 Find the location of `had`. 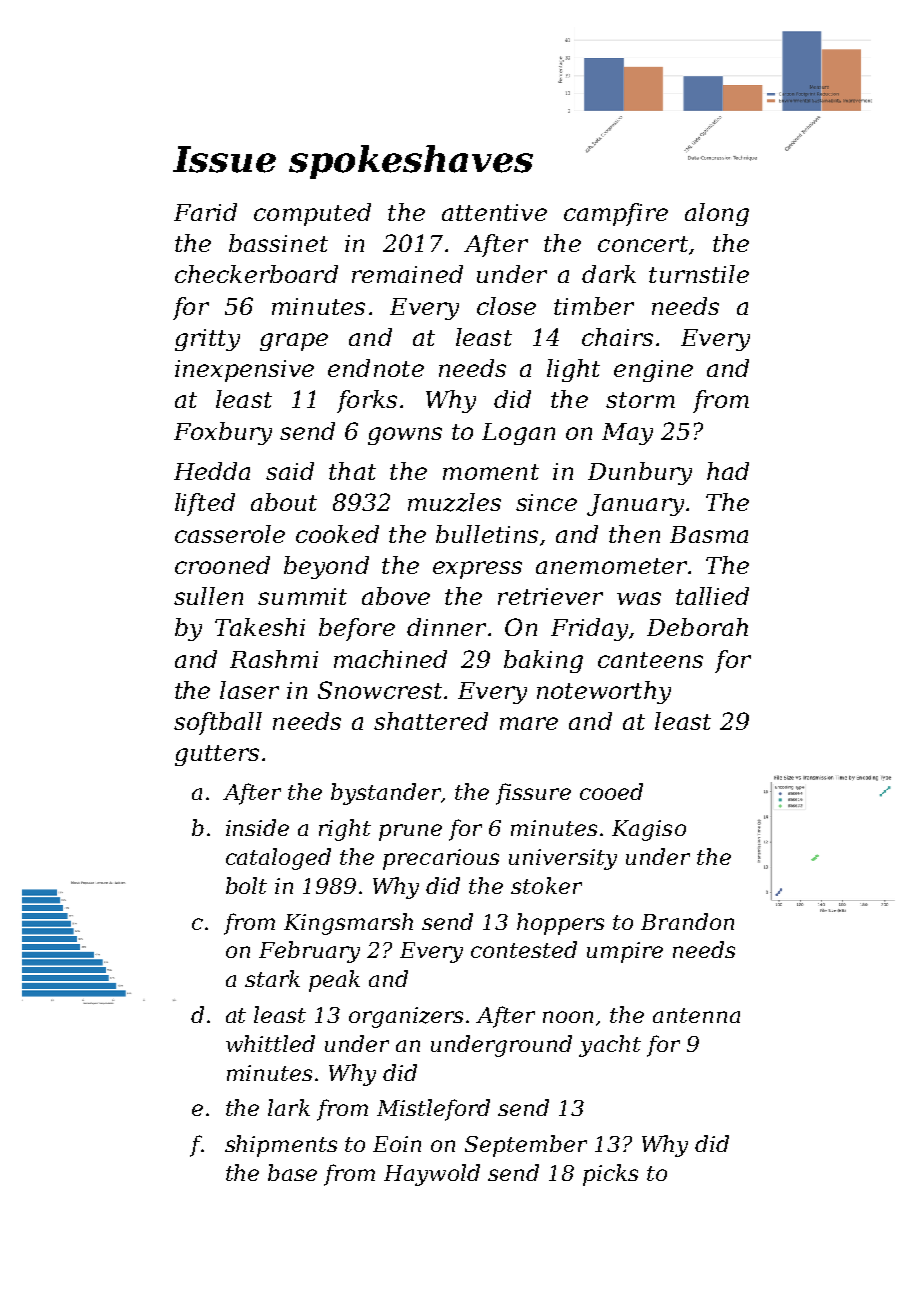

had is located at coordinates (728, 471).
